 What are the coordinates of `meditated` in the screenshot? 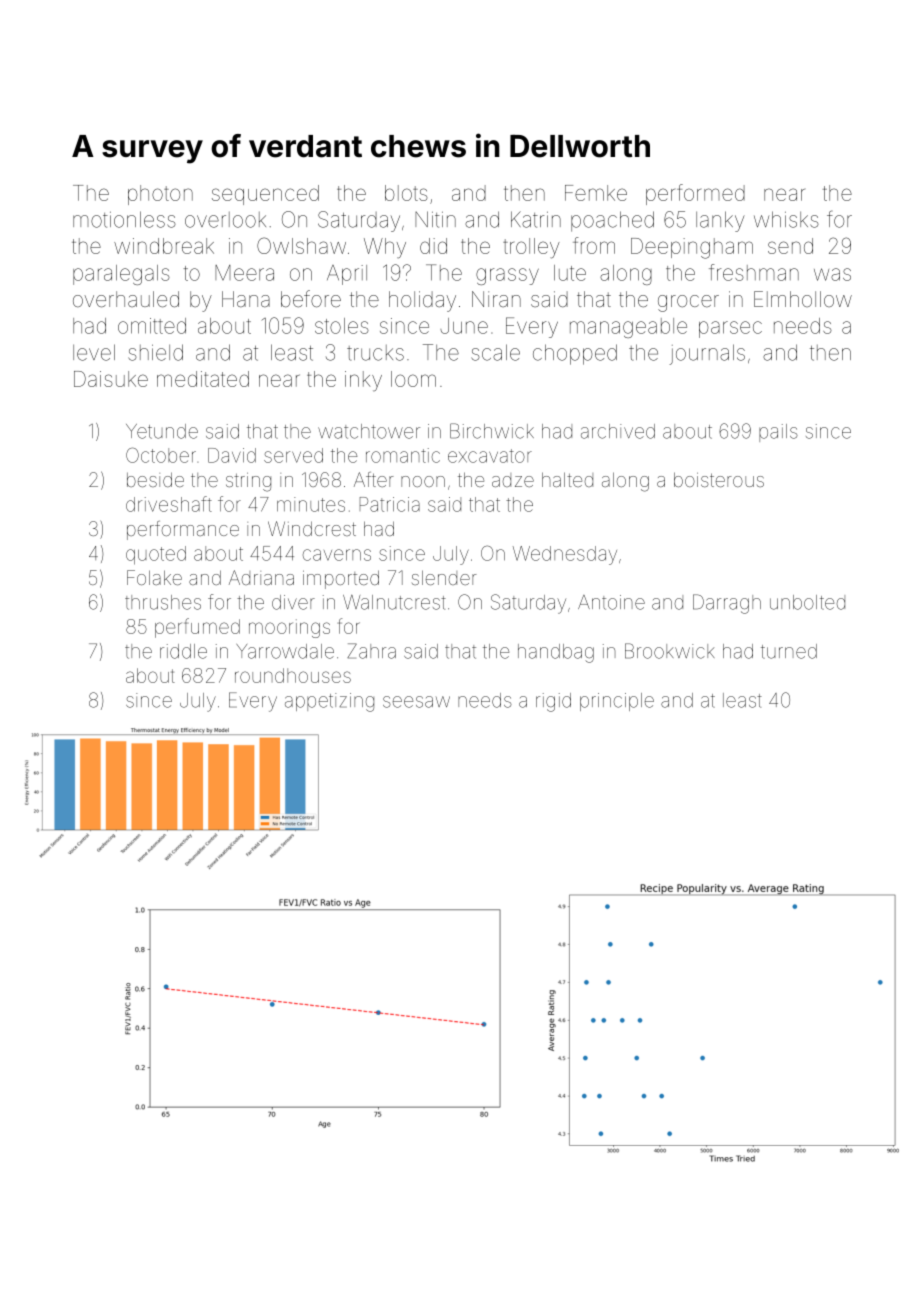 It's located at (203, 379).
